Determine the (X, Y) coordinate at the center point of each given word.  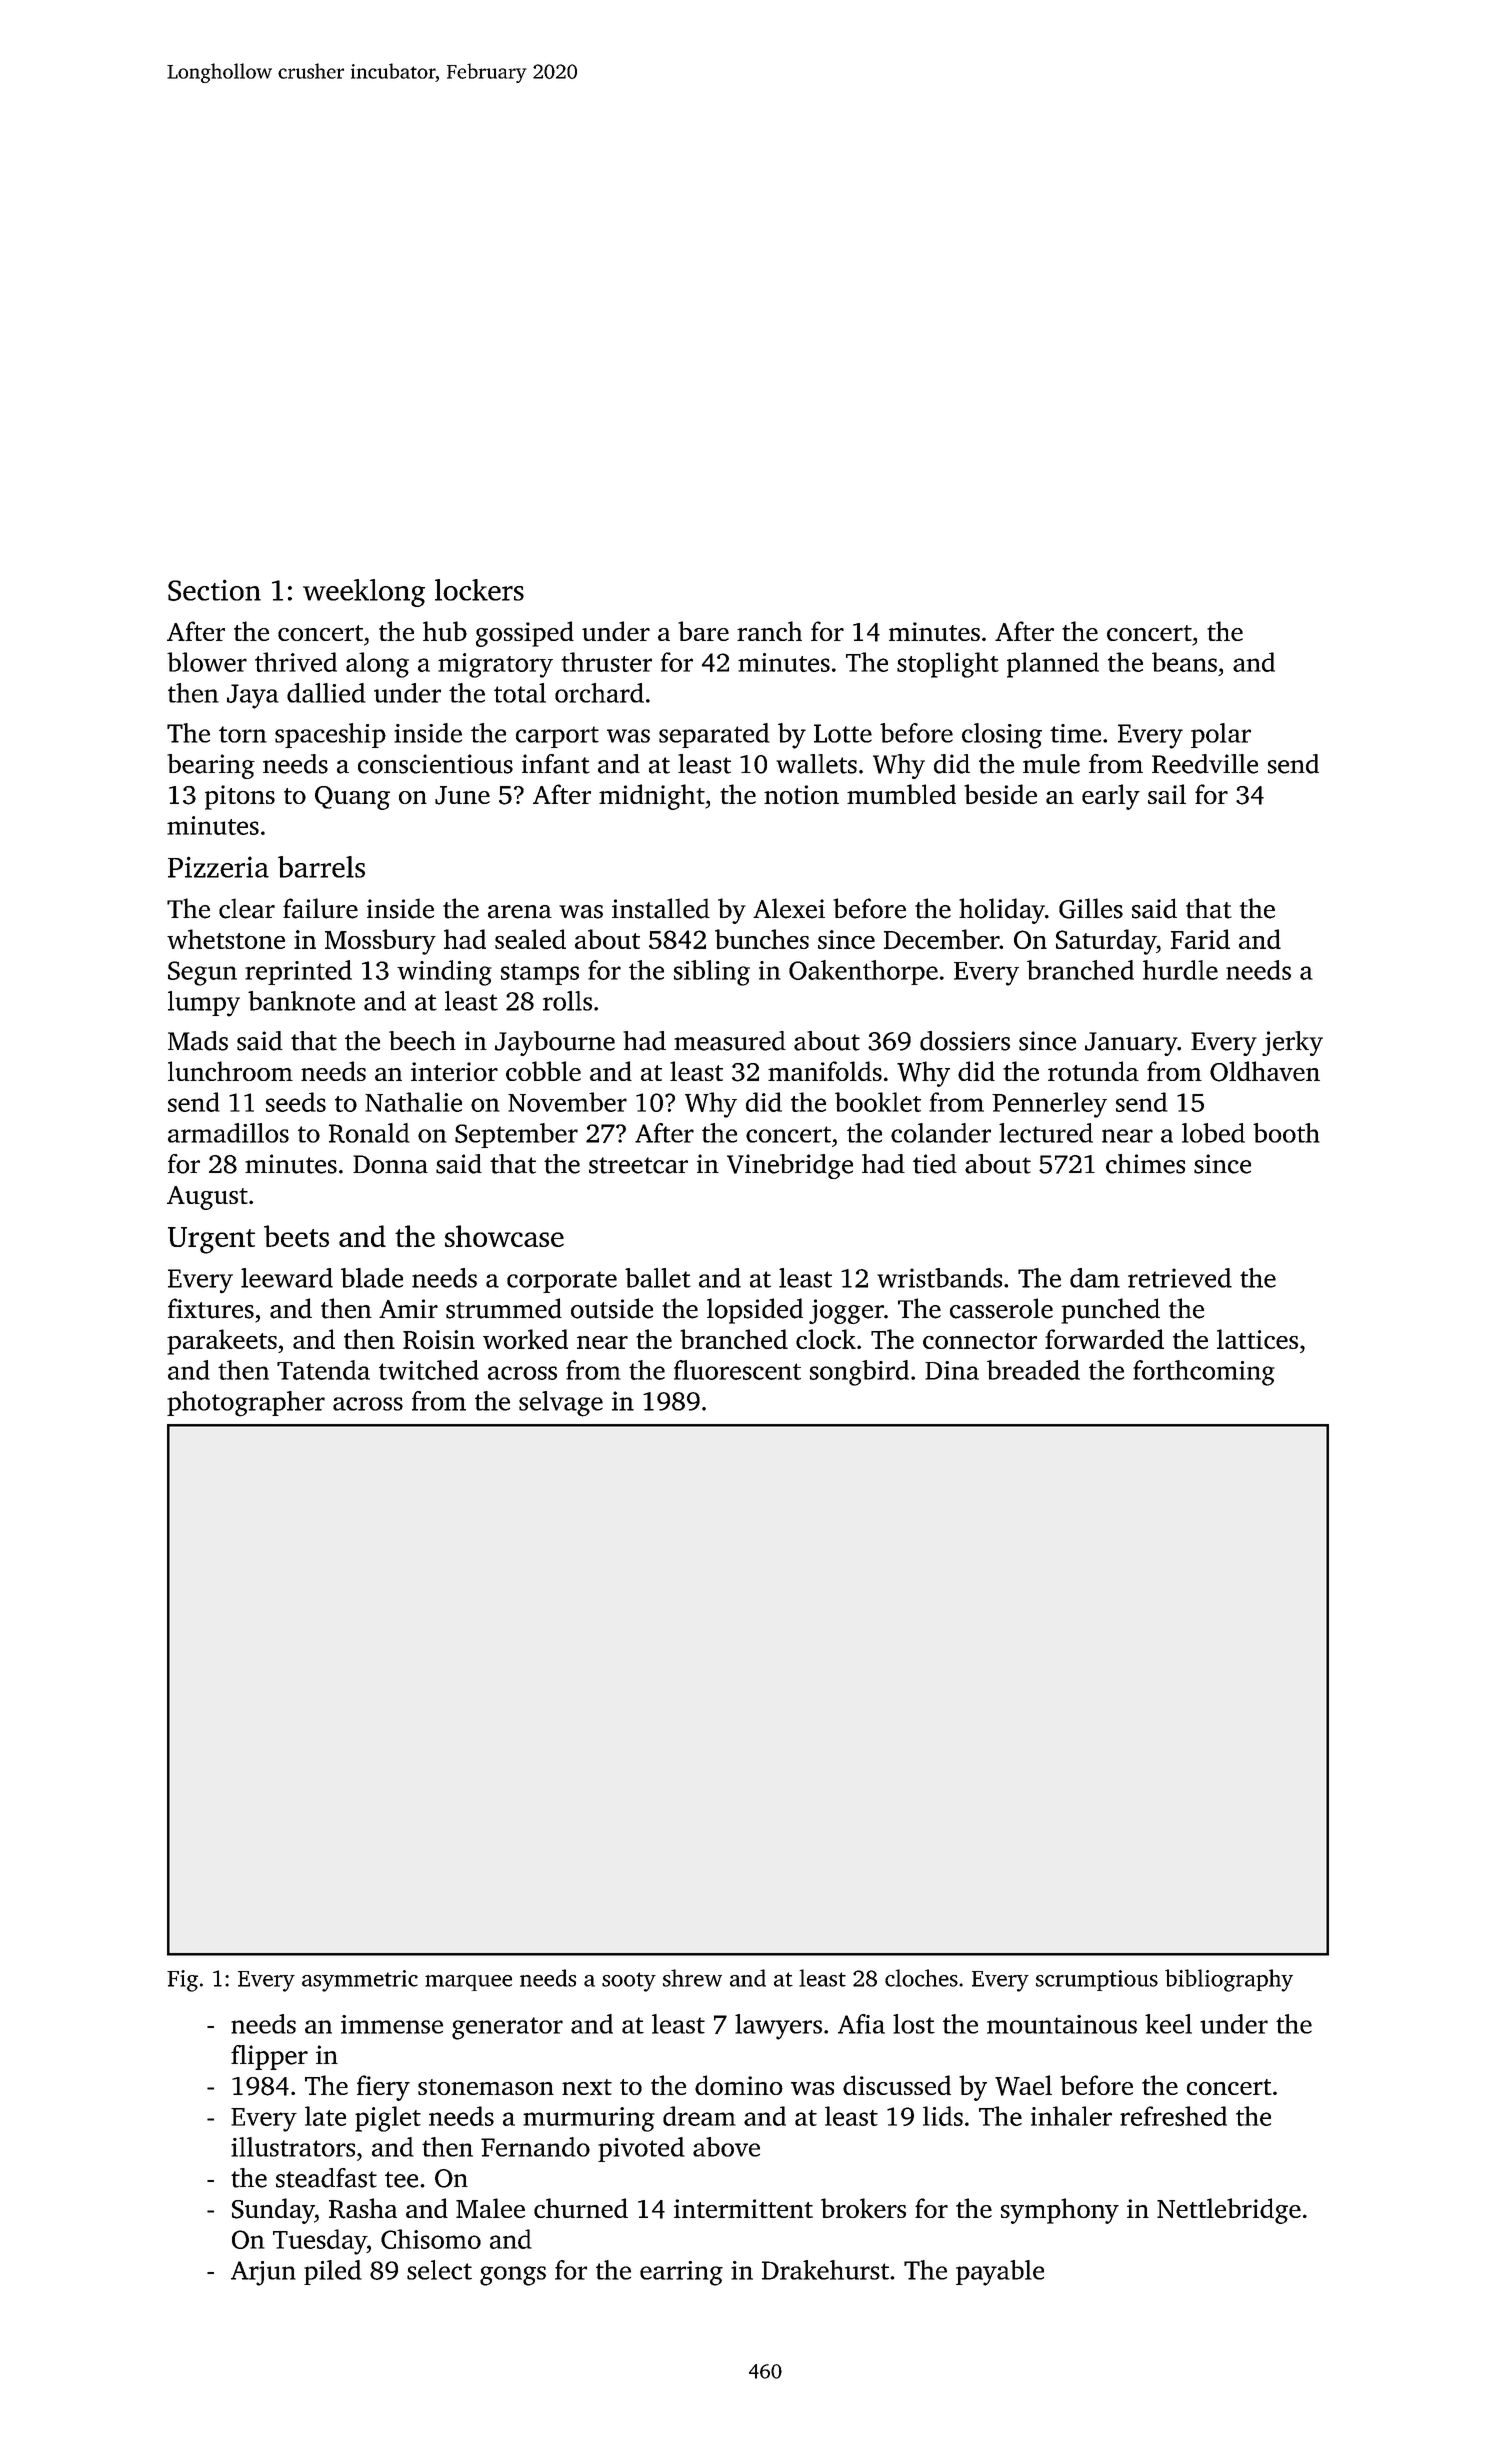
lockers (479, 590)
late (325, 2116)
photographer (246, 1404)
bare (703, 631)
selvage (561, 1404)
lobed (1213, 1133)
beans (1184, 662)
